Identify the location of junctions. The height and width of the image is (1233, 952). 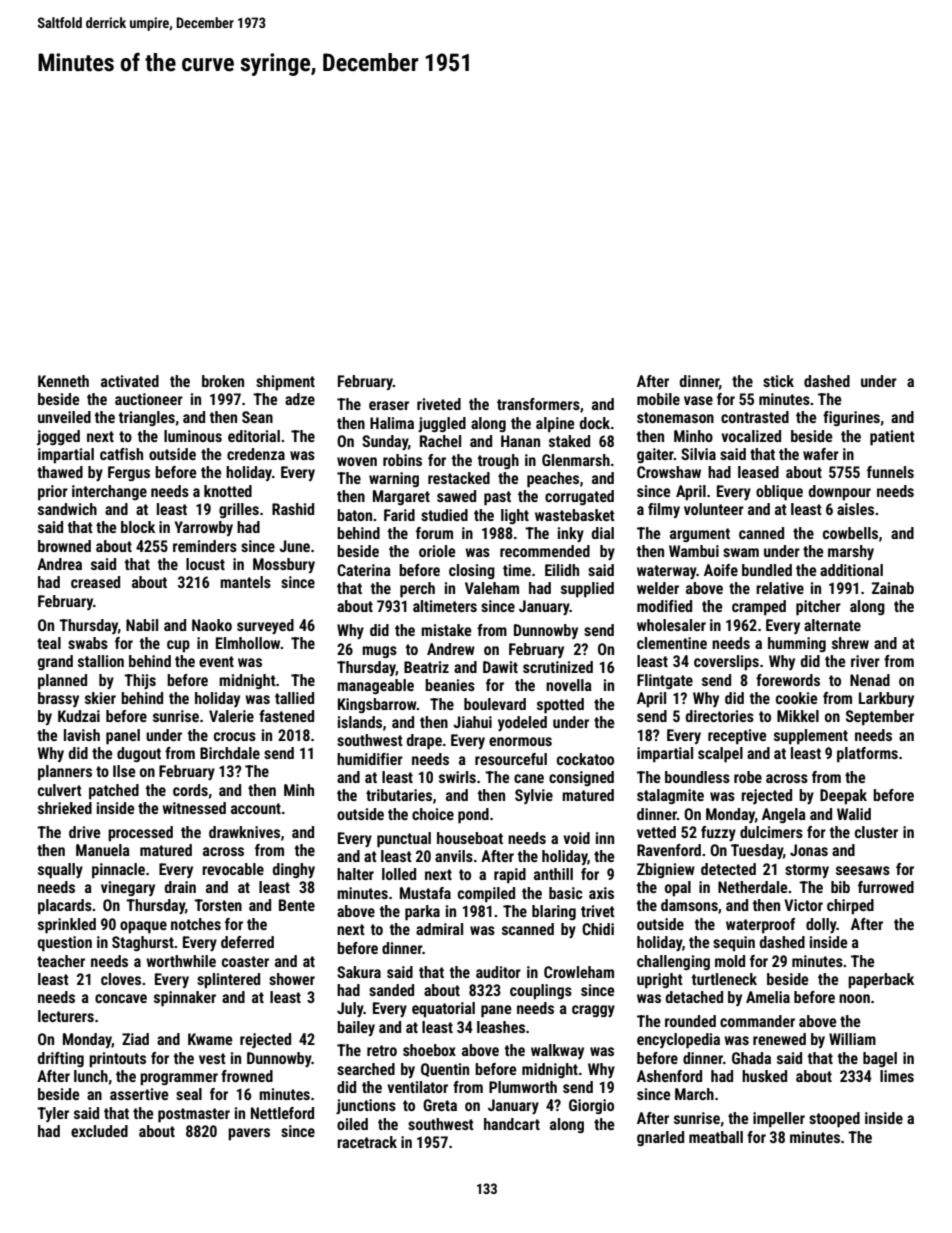
(366, 1106).
